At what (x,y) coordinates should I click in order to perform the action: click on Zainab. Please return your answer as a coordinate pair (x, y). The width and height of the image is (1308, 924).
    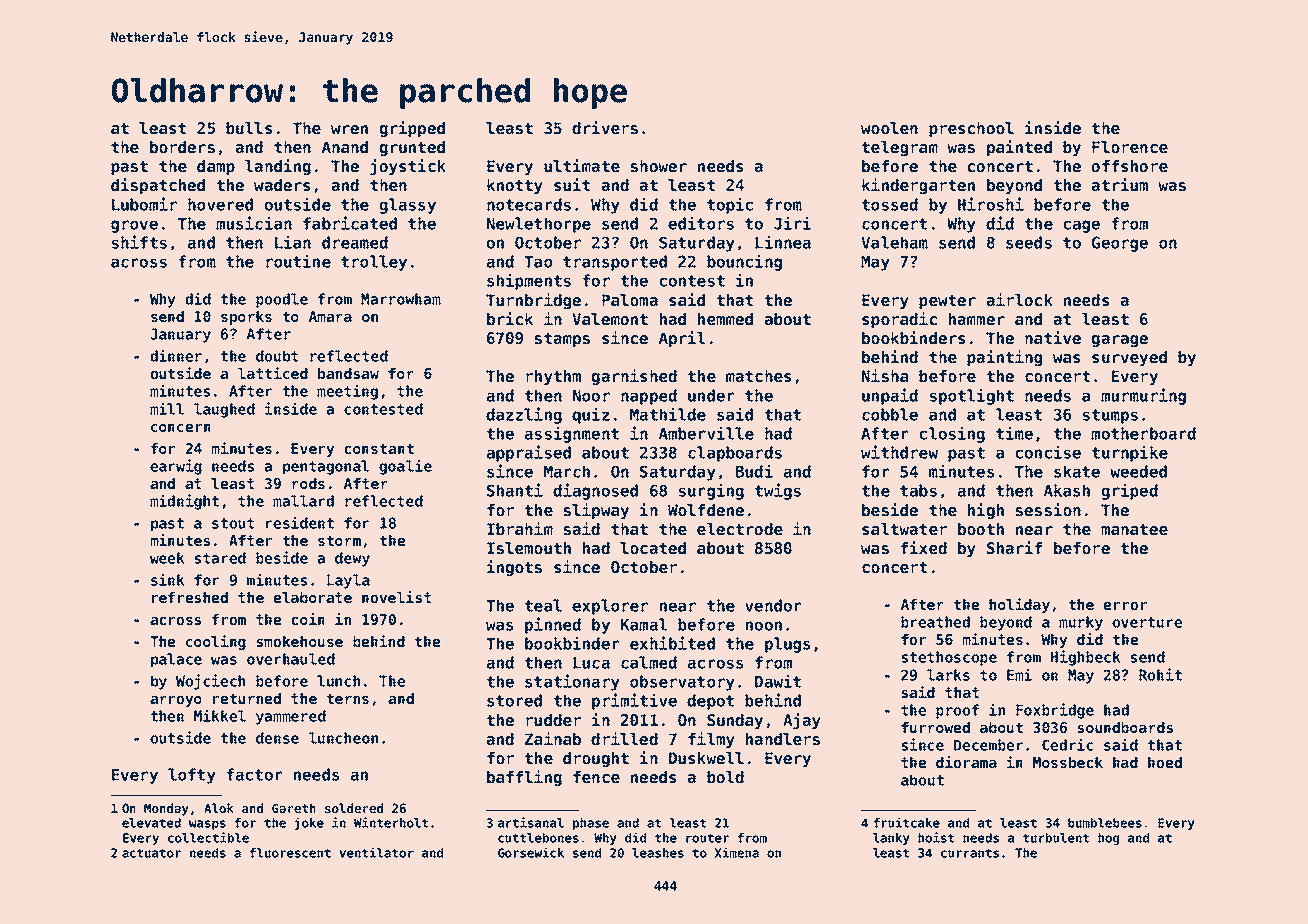
    Looking at the image, I should click on (553, 738).
